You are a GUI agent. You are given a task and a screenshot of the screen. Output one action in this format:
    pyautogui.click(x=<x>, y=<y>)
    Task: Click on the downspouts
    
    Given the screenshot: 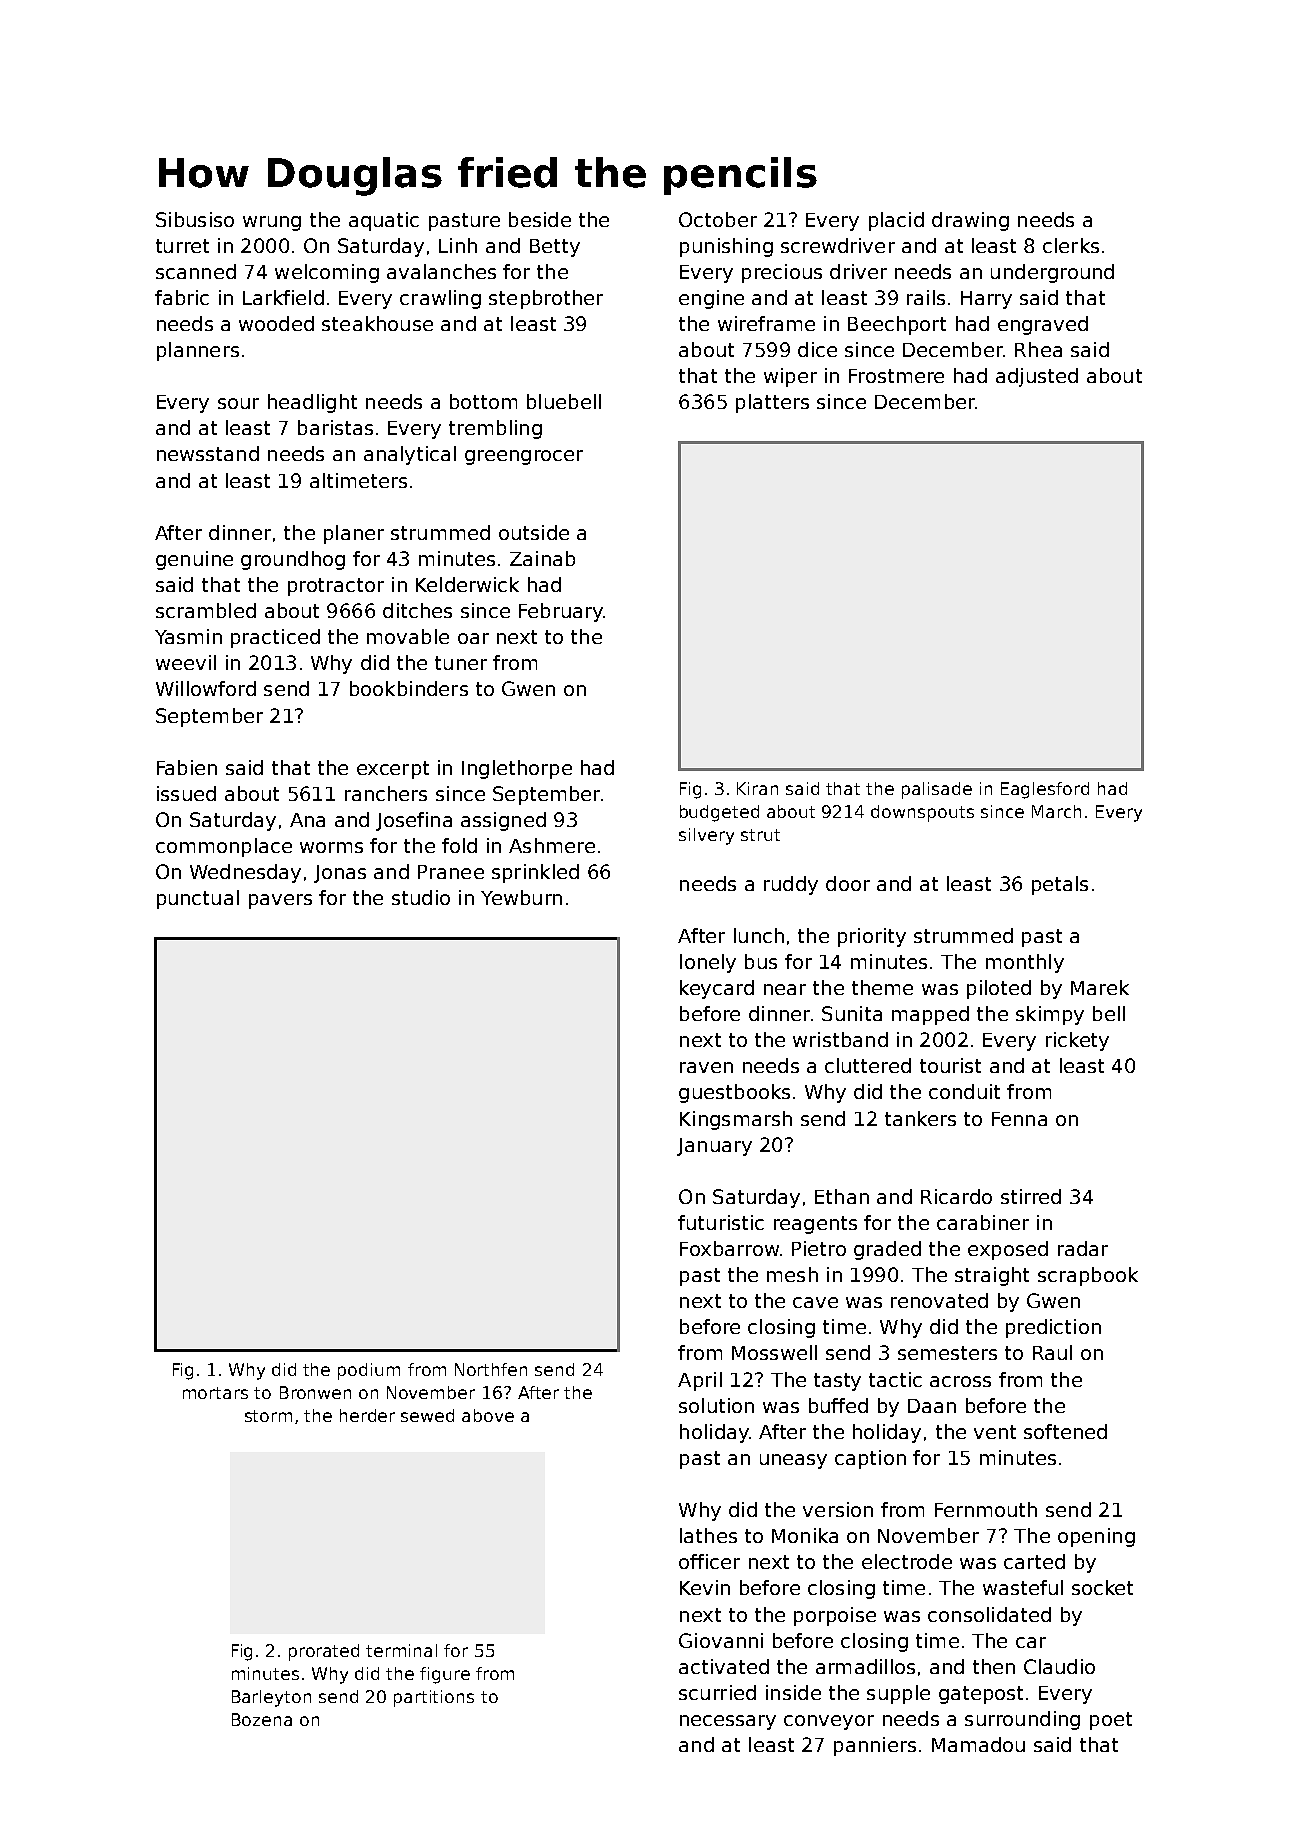 What is the action you would take?
    pyautogui.click(x=922, y=813)
